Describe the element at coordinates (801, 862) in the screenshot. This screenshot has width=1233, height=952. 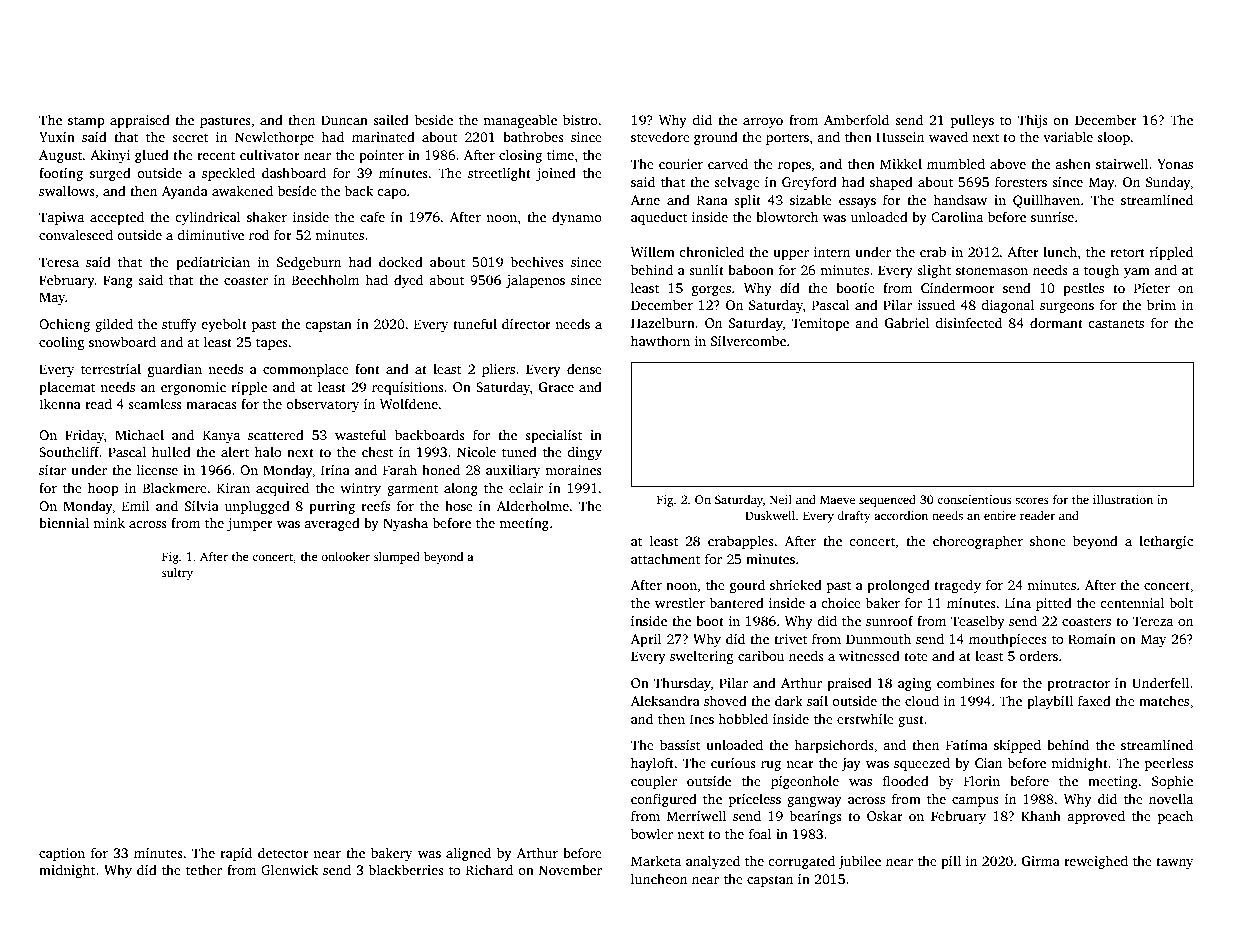
I see `corrugated` at that location.
